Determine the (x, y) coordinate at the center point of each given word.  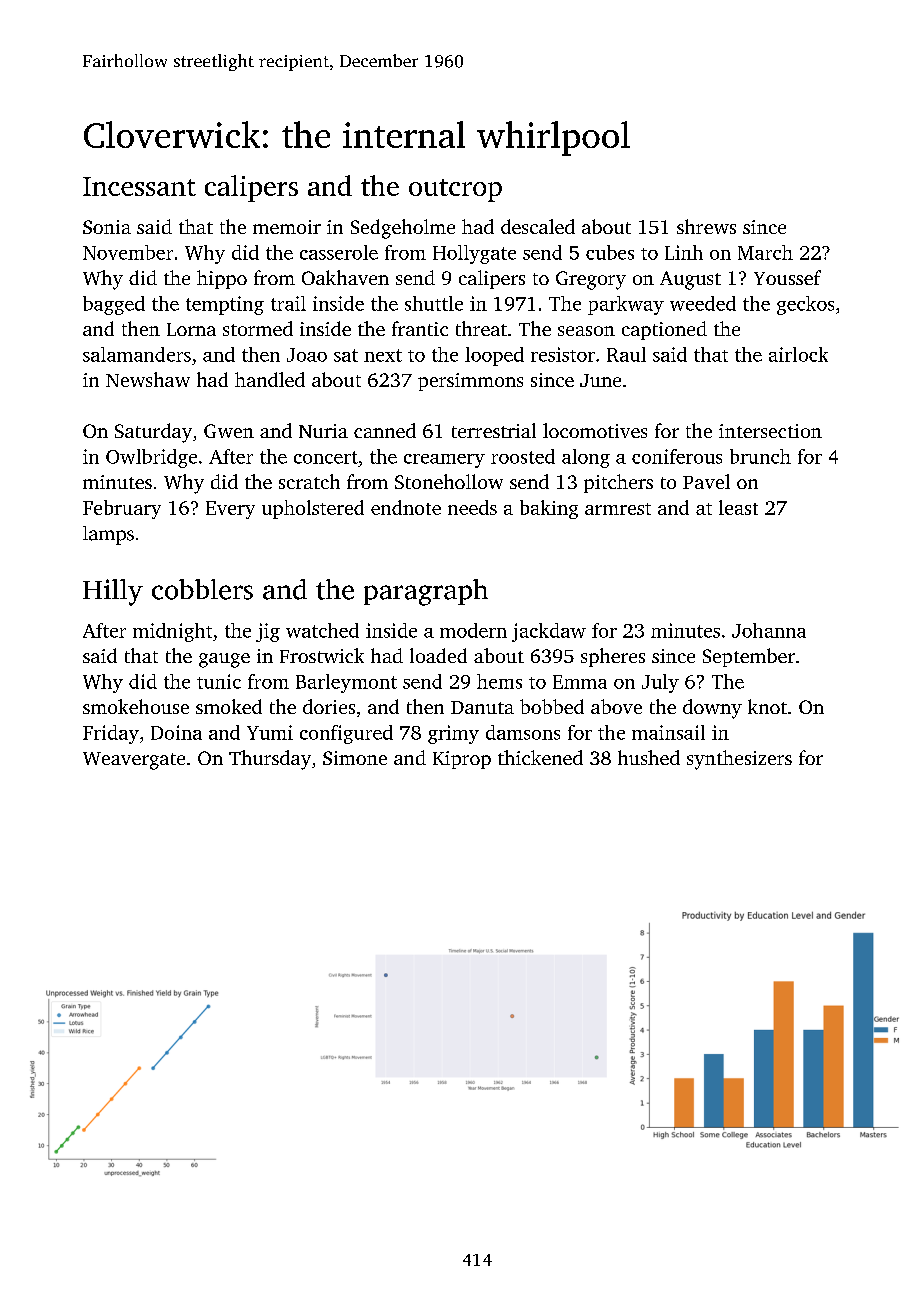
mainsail (668, 732)
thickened (540, 757)
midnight (172, 632)
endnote (406, 507)
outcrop (455, 190)
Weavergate (134, 761)
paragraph (426, 592)
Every (230, 510)
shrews (706, 226)
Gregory (591, 280)
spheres (613, 657)
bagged (114, 305)
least (738, 507)
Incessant (139, 186)
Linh (684, 252)
